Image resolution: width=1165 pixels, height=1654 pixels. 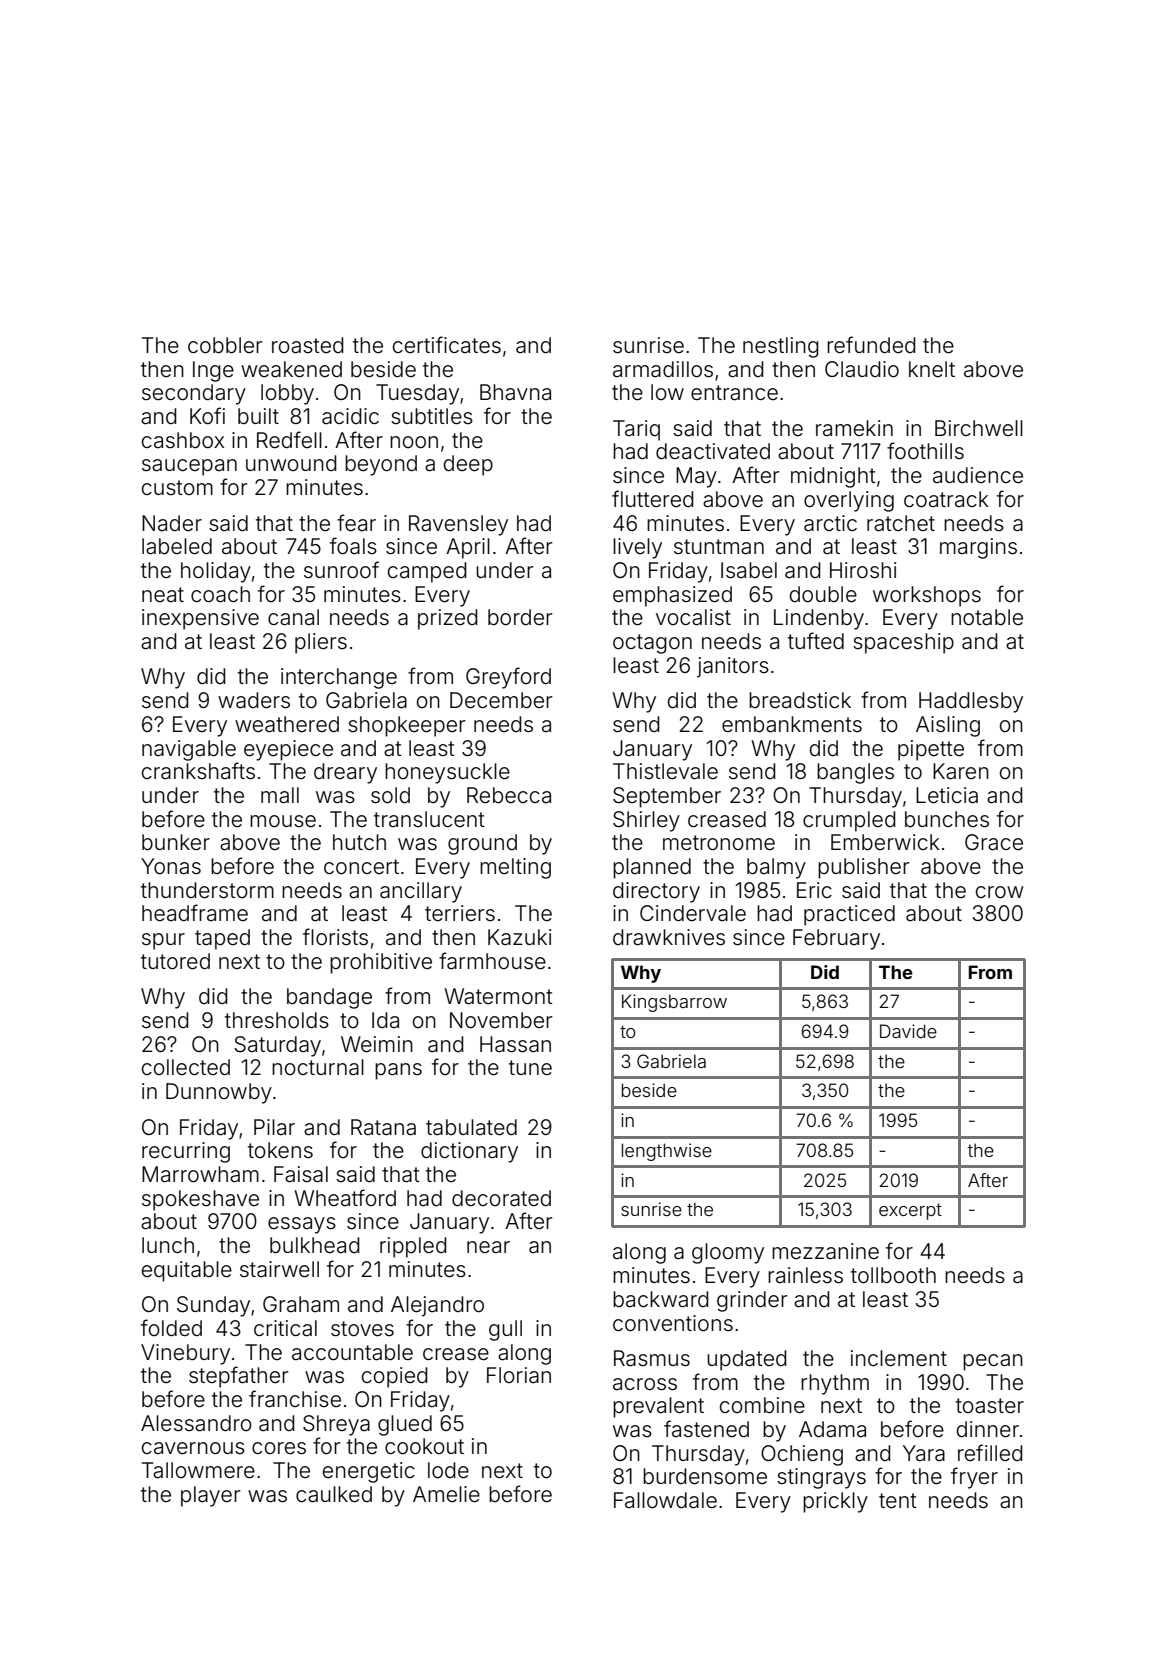 What do you see at coordinates (334, 1494) in the screenshot?
I see `caulked` at bounding box center [334, 1494].
